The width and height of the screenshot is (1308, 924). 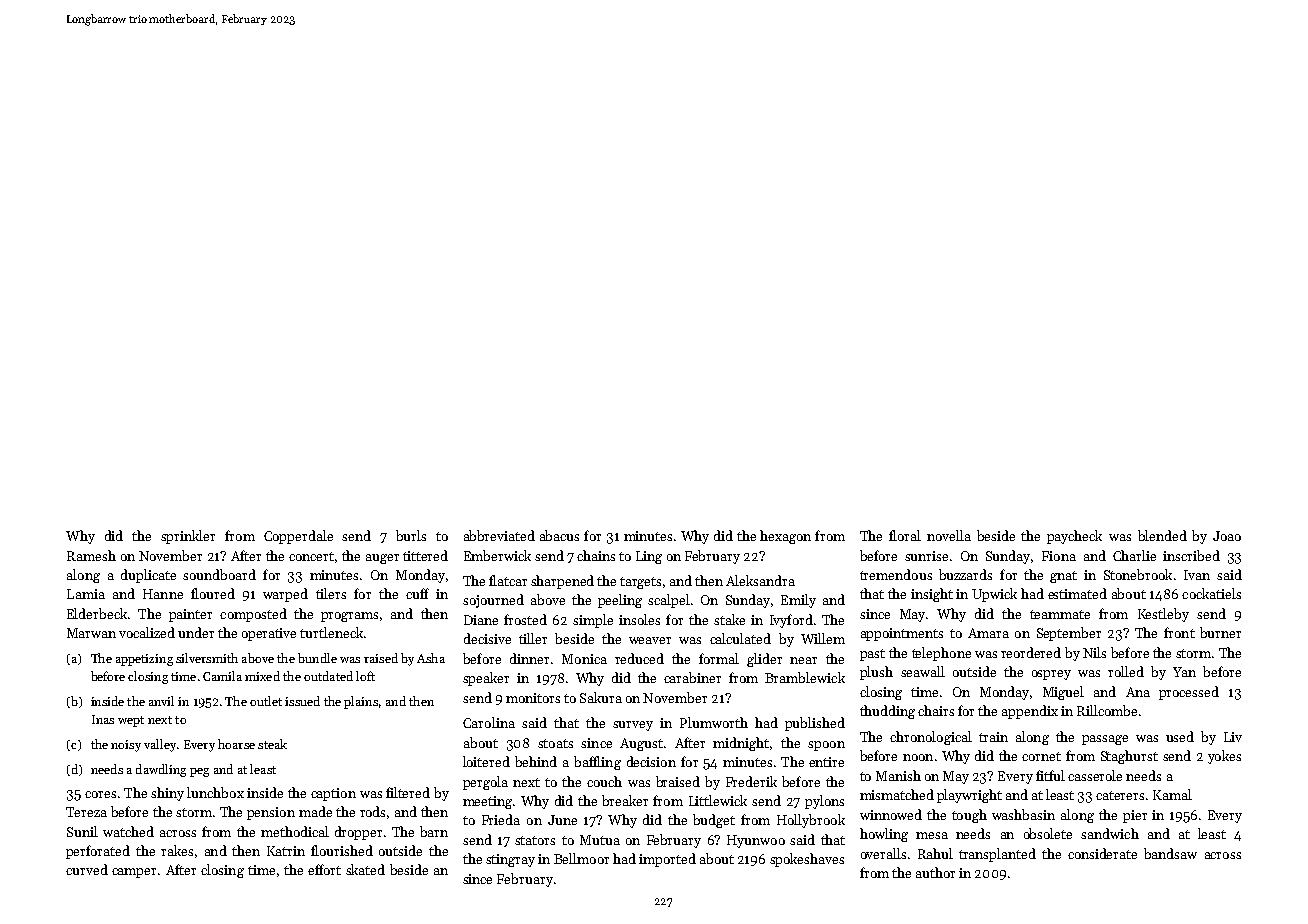 What do you see at coordinates (286, 851) in the screenshot?
I see `Katrin` at bounding box center [286, 851].
